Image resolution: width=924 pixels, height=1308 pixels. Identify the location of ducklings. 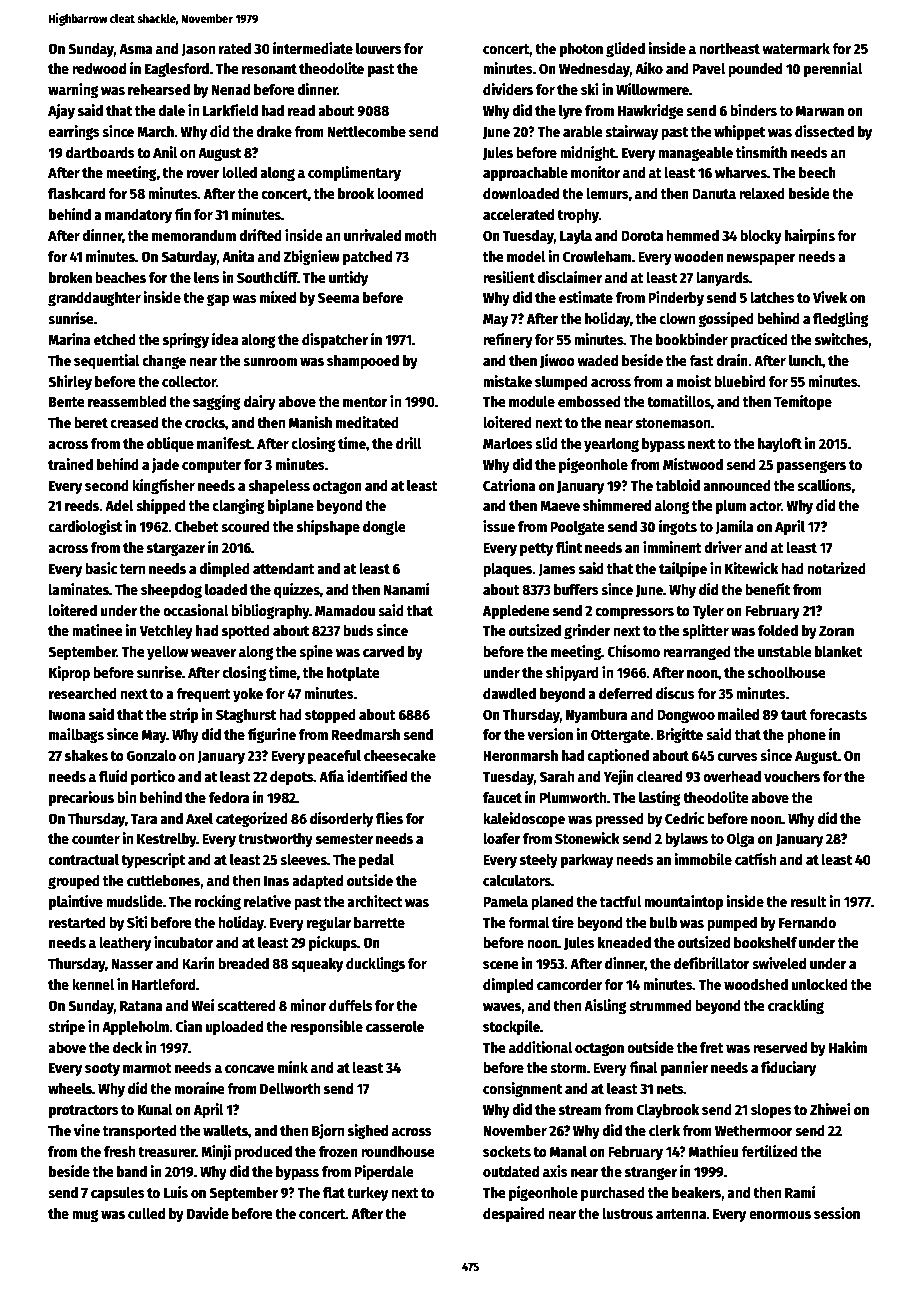
(375, 964).
